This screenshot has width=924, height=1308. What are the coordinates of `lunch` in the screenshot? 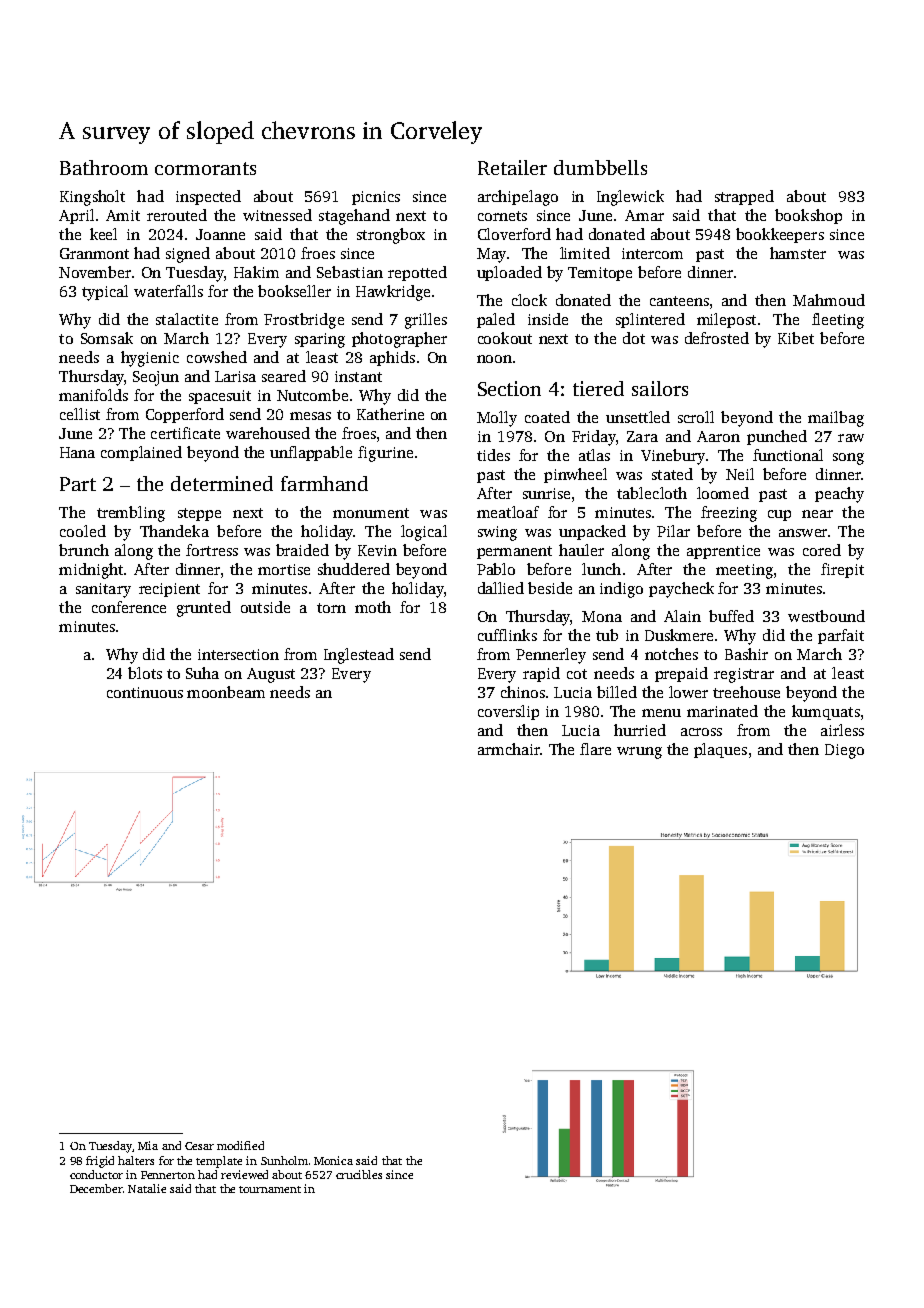 It's located at (601, 569).
